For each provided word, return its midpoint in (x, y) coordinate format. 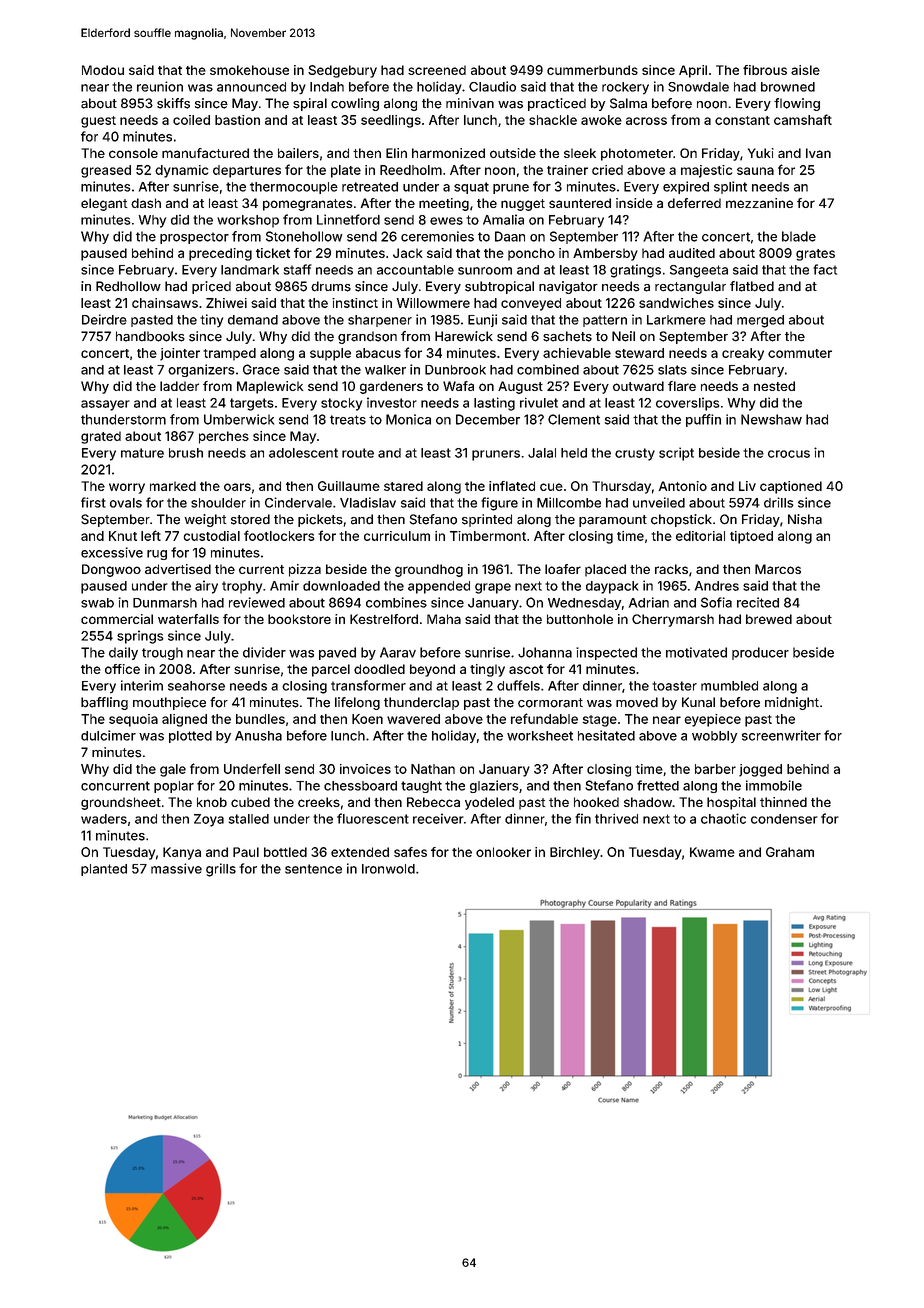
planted (104, 870)
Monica (408, 419)
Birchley (575, 853)
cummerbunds (592, 70)
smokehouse (249, 70)
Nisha (805, 519)
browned (788, 87)
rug (157, 555)
